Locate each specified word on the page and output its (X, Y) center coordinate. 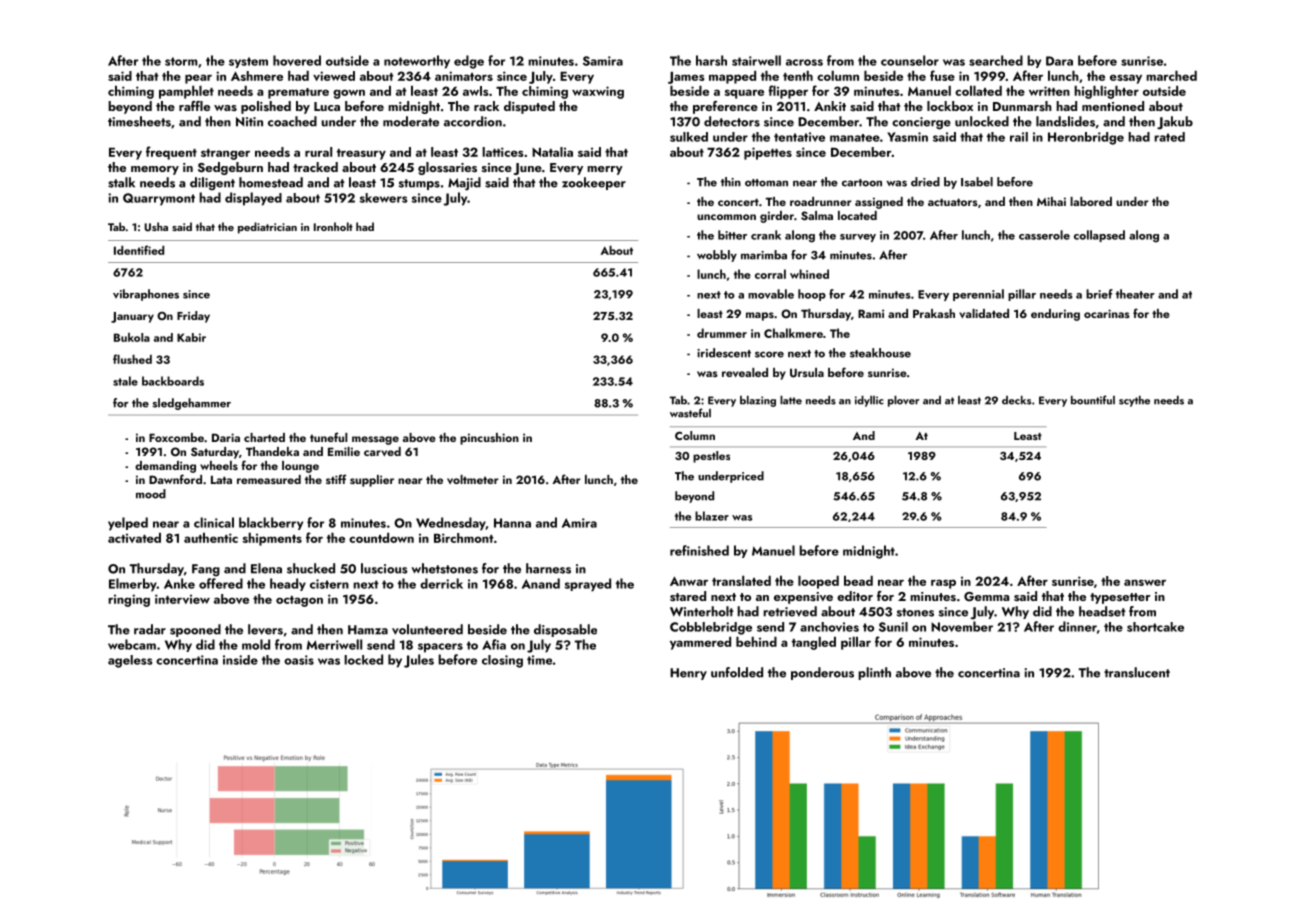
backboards (173, 381)
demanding (165, 467)
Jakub (1175, 123)
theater (1135, 294)
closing (502, 661)
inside (240, 660)
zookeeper (594, 183)
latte (791, 400)
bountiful (1093, 400)
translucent (1137, 672)
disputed (529, 107)
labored (1091, 201)
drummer (722, 333)
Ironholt (333, 226)
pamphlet (186, 92)
